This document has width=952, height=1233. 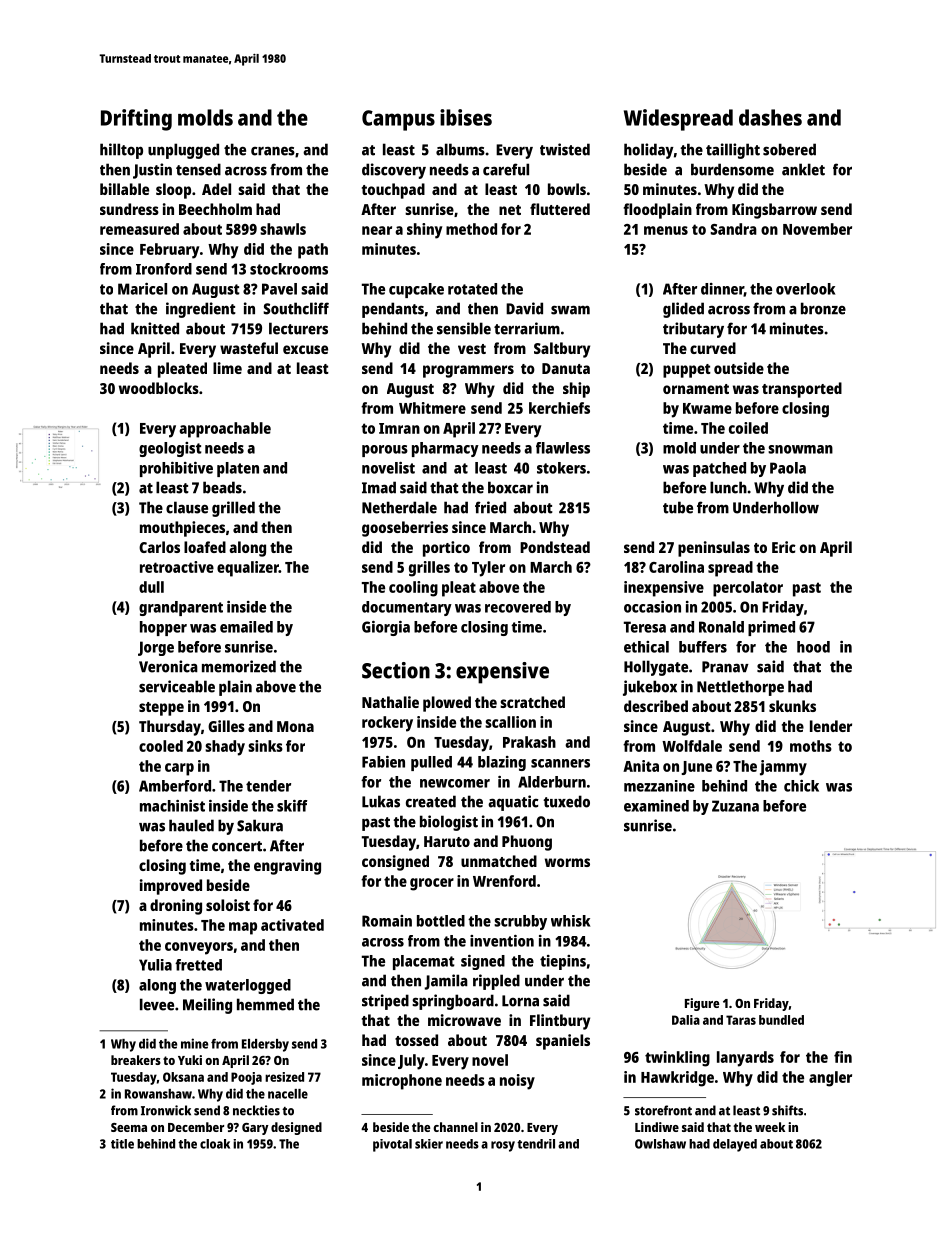 I want to click on Paola, so click(x=788, y=468).
